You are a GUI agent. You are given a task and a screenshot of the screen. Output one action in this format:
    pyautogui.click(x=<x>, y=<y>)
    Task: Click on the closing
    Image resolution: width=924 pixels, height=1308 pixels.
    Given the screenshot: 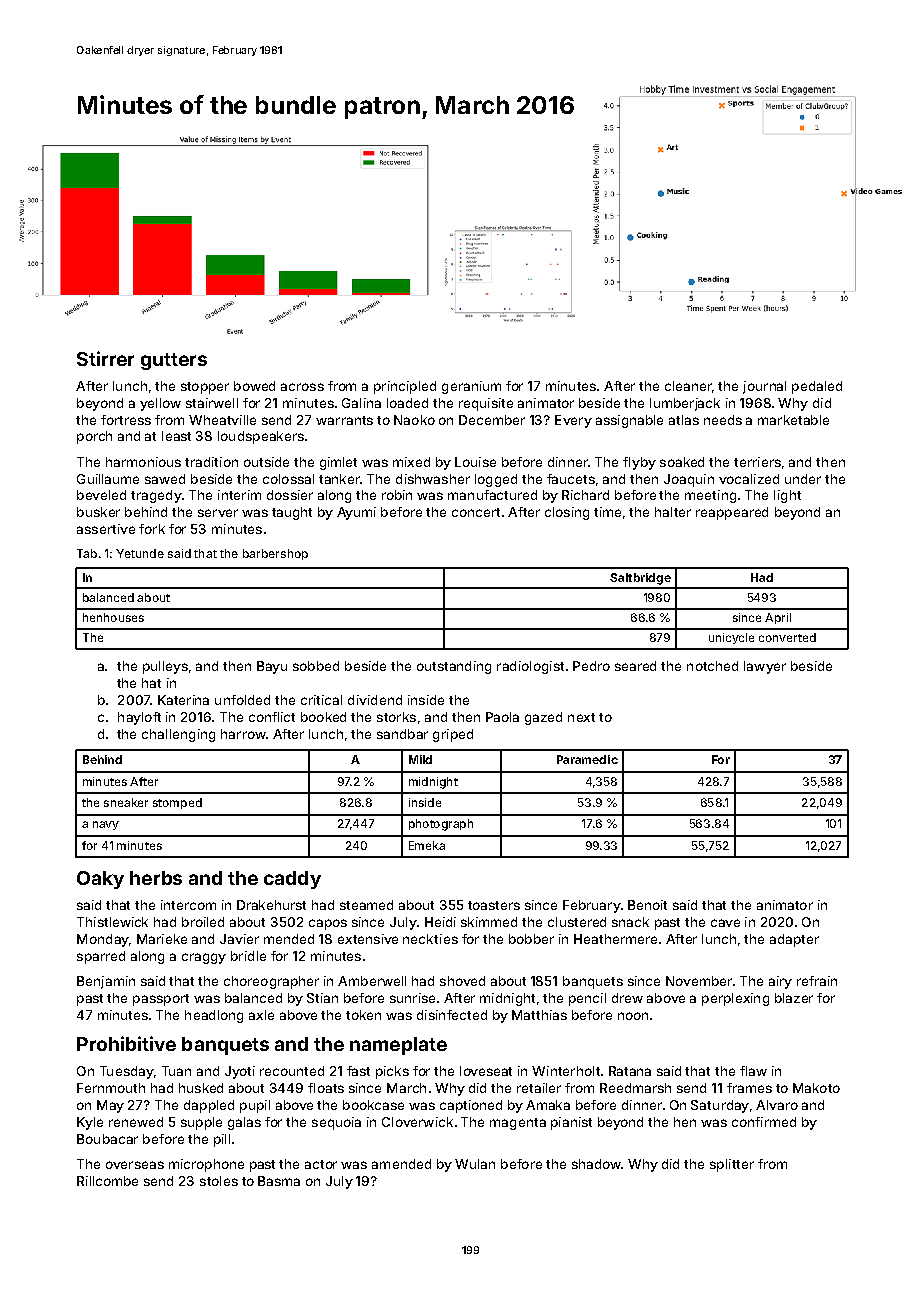 What is the action you would take?
    pyautogui.click(x=567, y=513)
